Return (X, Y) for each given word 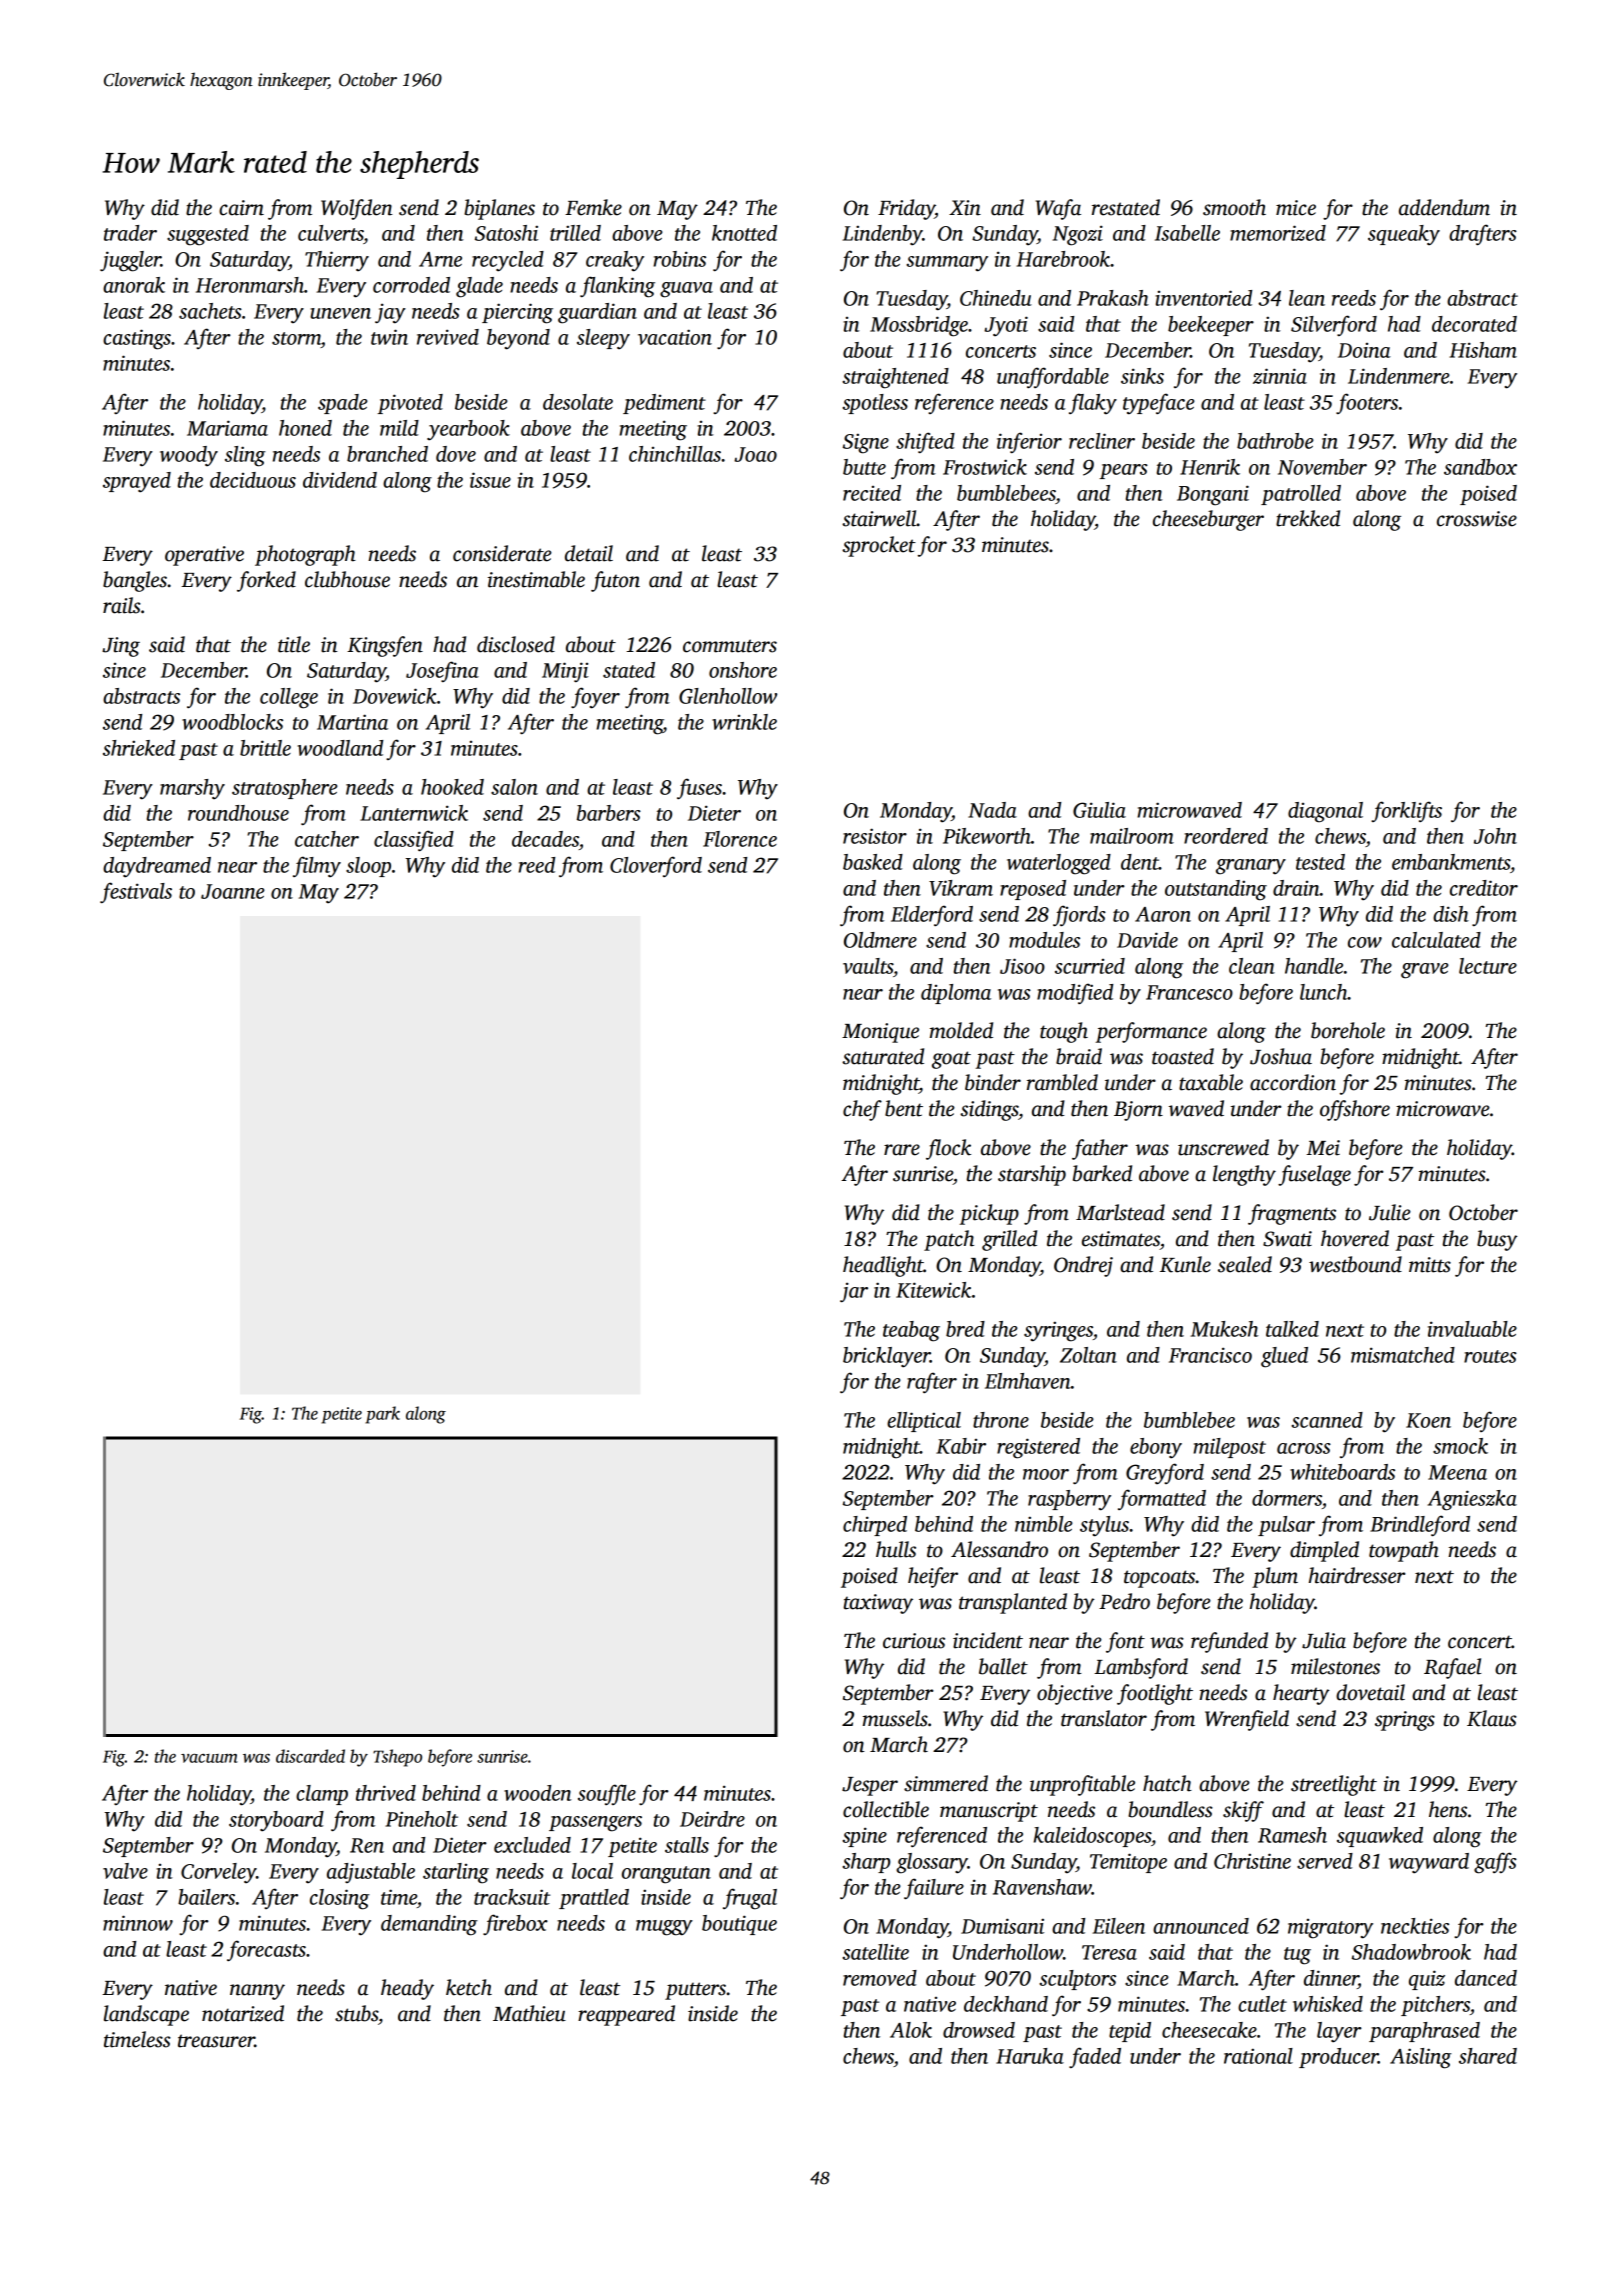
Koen (1428, 1420)
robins (679, 259)
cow (1365, 942)
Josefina (442, 671)
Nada (992, 810)
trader (130, 233)
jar (854, 1292)
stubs (356, 2013)
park (383, 1415)
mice (1296, 208)
